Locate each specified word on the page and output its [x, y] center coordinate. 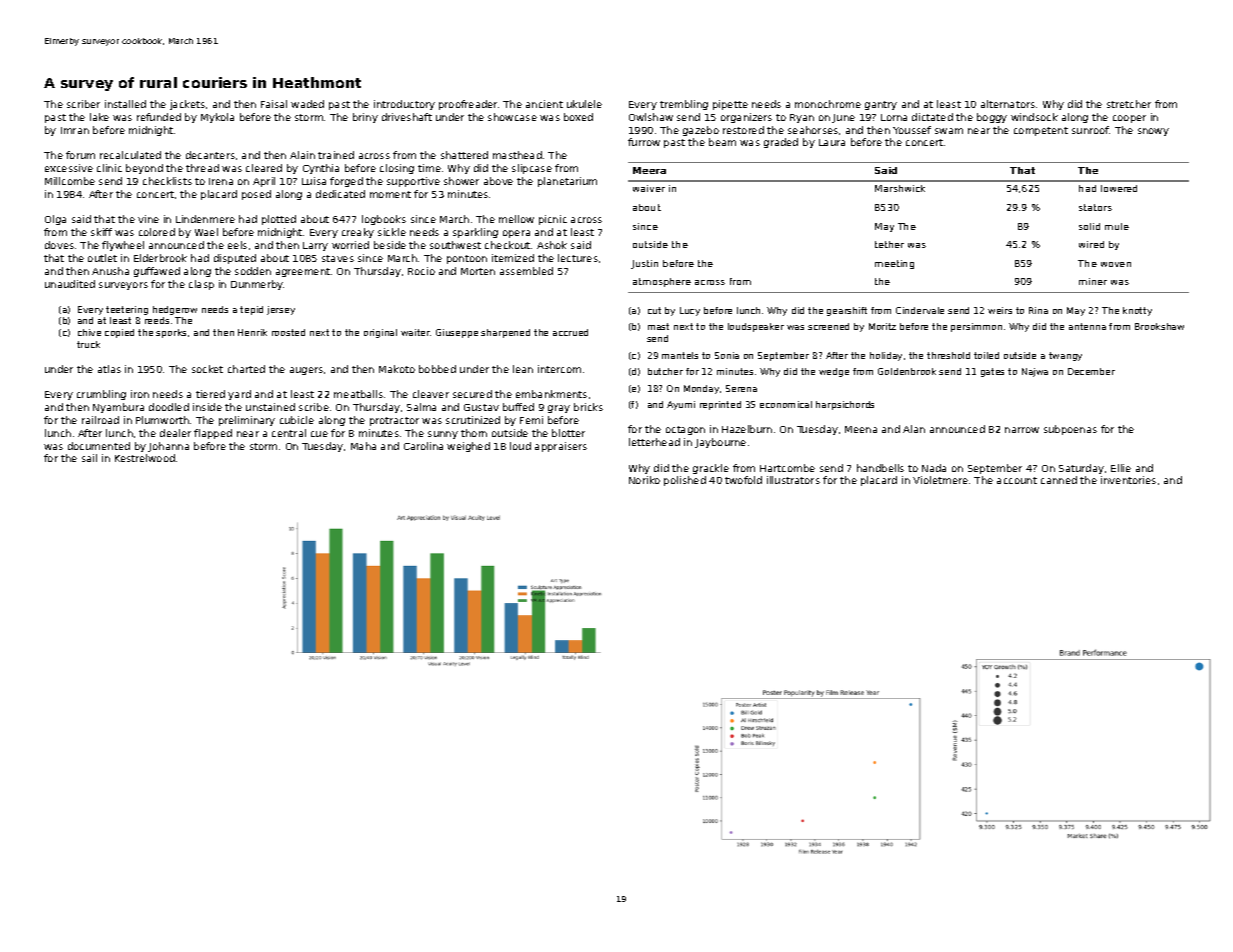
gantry [881, 105]
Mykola [217, 118]
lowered [1119, 188]
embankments [551, 394]
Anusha [110, 271]
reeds [157, 320]
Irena [221, 181]
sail [89, 458]
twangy [1065, 356]
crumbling [101, 395]
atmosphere [662, 282]
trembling [684, 105]
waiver [649, 188]
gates [992, 372]
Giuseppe [457, 333]
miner [1093, 281]
